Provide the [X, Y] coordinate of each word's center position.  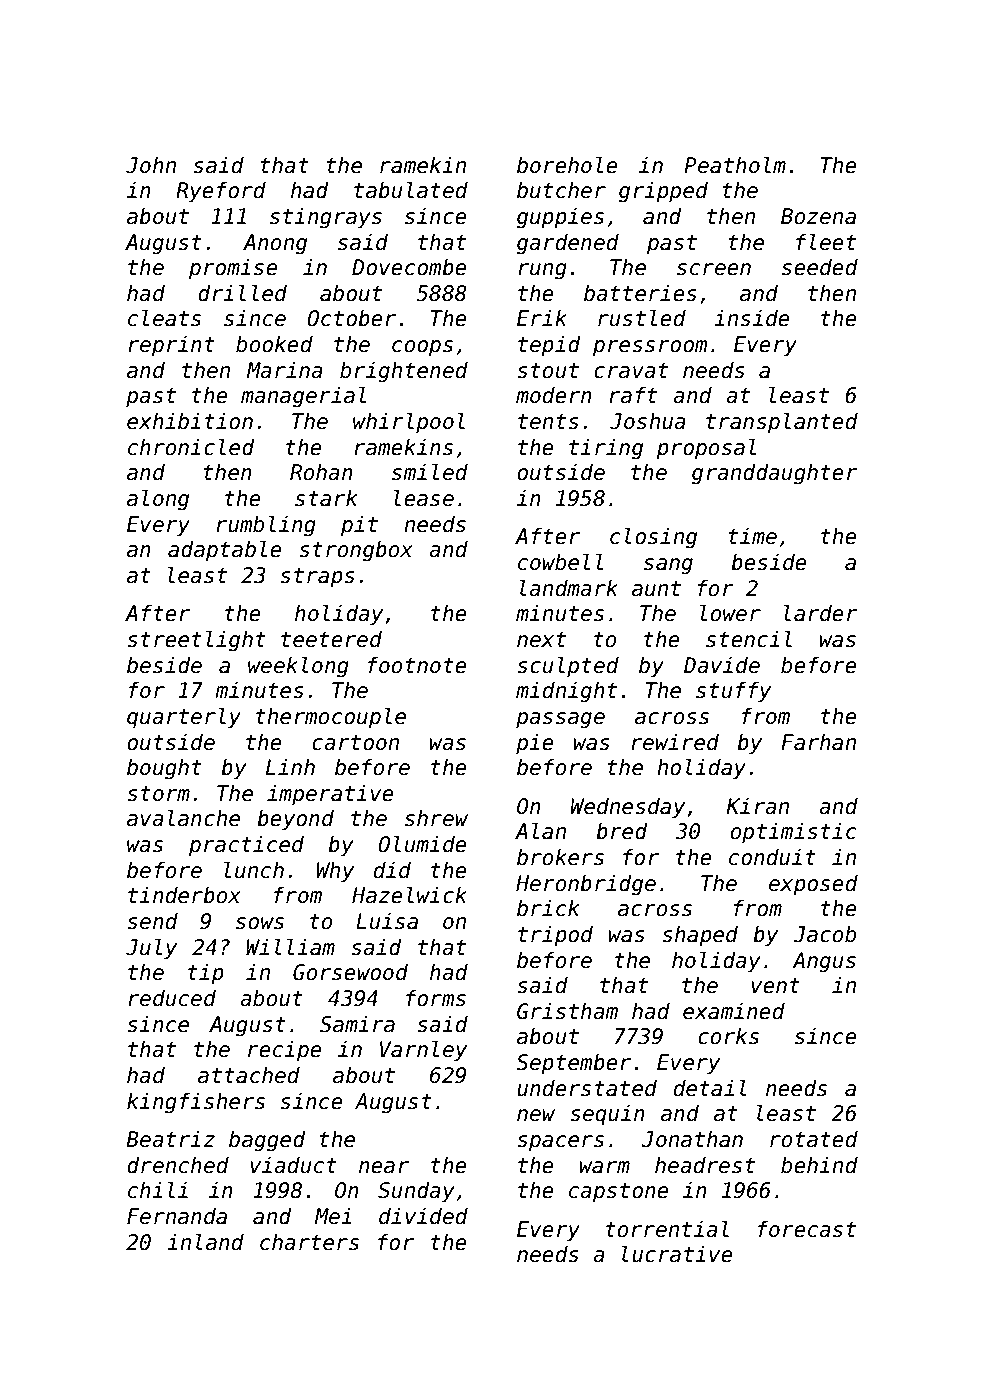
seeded [820, 267]
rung [542, 271]
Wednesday [628, 808]
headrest [705, 1165]
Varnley [423, 1051]
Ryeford [221, 192]
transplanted [782, 423]
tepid [549, 346]
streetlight [196, 641]
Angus [824, 962]
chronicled [191, 447]
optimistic [794, 833]
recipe [285, 1051]
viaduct [293, 1165]
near [384, 1167]
